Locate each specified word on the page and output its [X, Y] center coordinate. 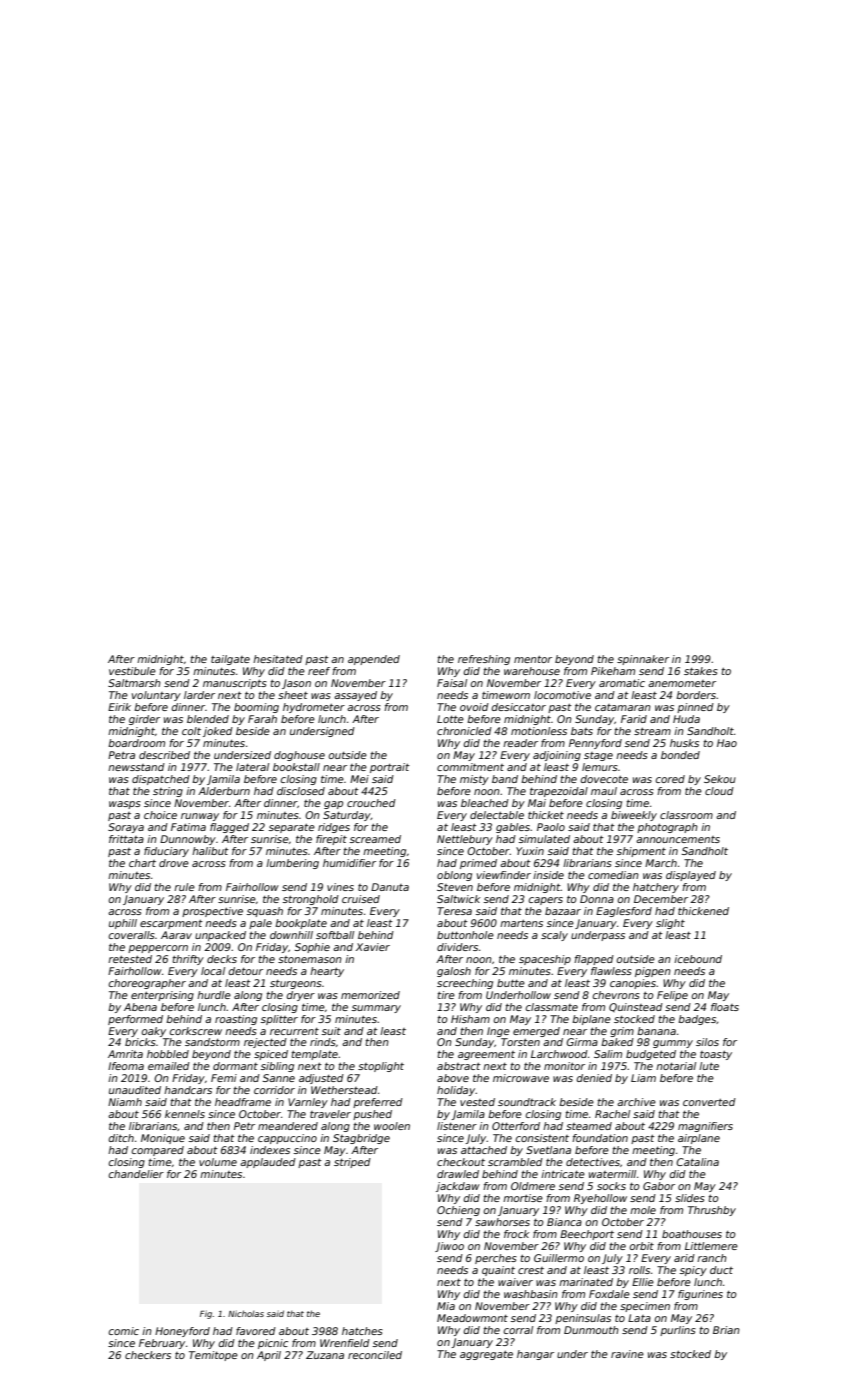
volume [218, 1162]
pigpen [653, 972]
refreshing [484, 660]
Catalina [697, 1162]
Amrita [125, 1054]
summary [376, 1009]
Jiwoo [449, 1247]
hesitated [278, 659]
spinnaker [643, 660]
